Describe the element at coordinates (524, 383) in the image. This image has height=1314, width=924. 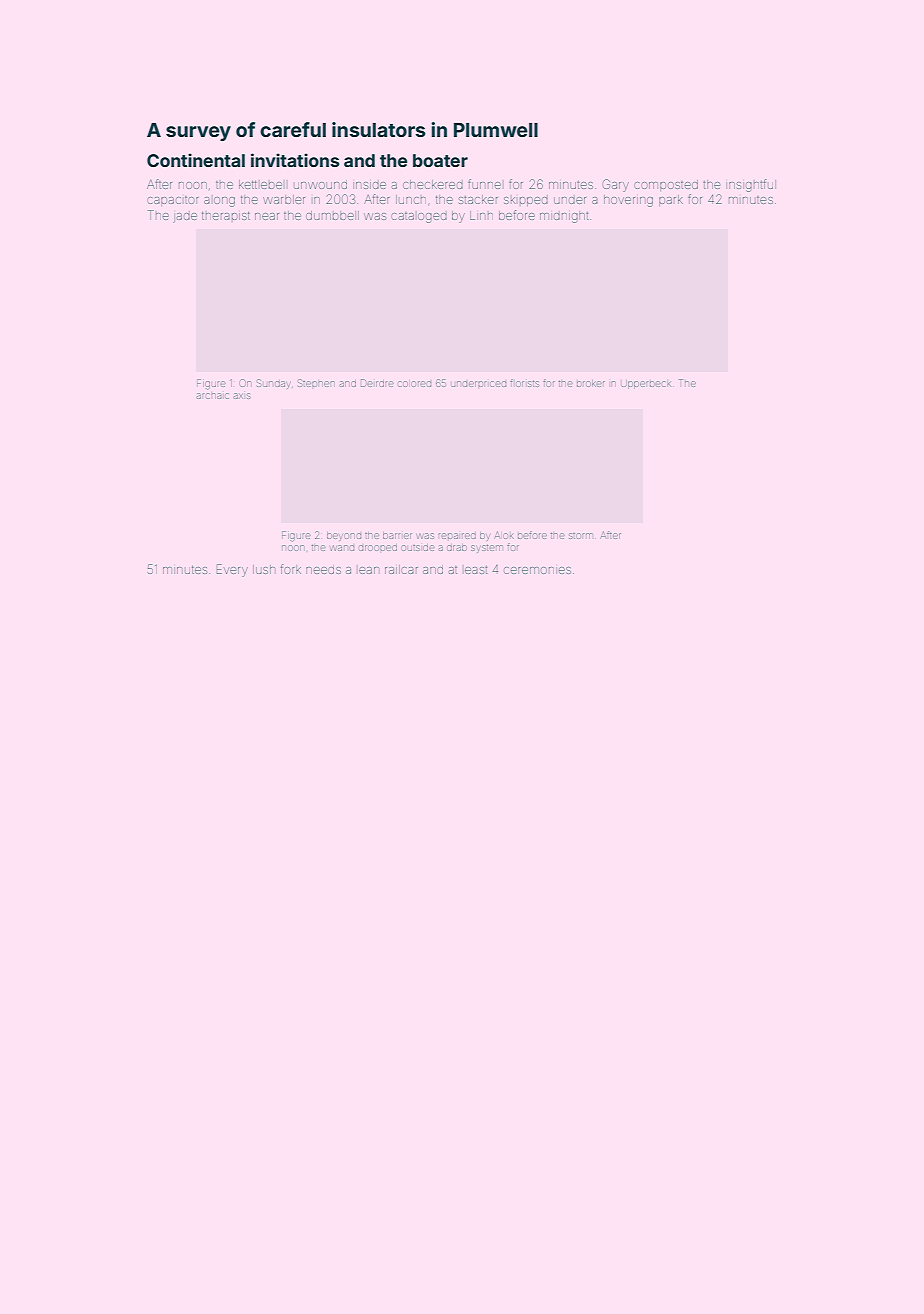
I see `florists` at that location.
